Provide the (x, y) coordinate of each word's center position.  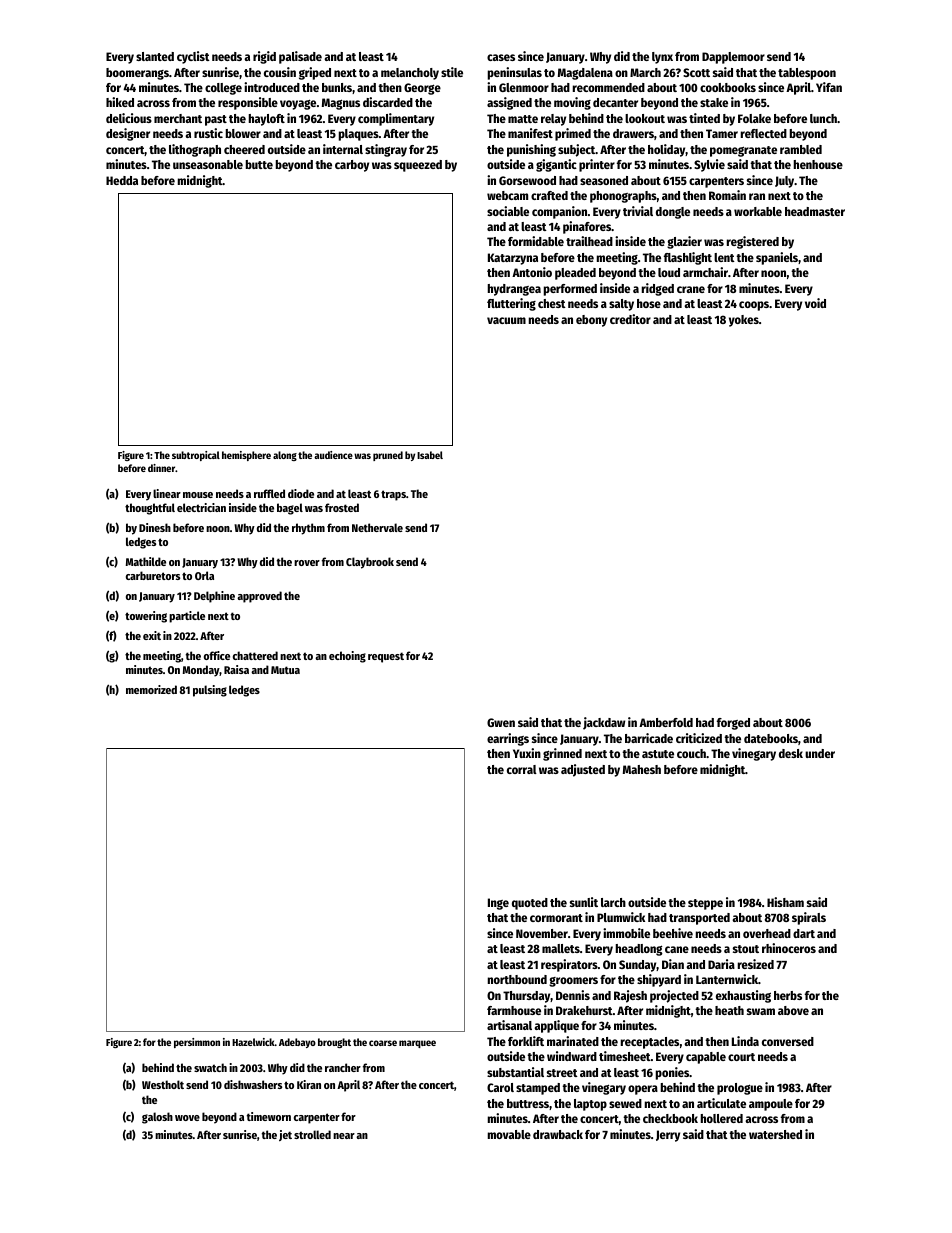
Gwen (501, 722)
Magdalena (585, 74)
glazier (684, 242)
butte (259, 164)
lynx (662, 58)
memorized (151, 689)
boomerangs (137, 74)
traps (393, 495)
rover (307, 563)
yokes (744, 321)
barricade (649, 738)
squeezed (418, 166)
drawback (558, 1134)
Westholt (163, 1084)
